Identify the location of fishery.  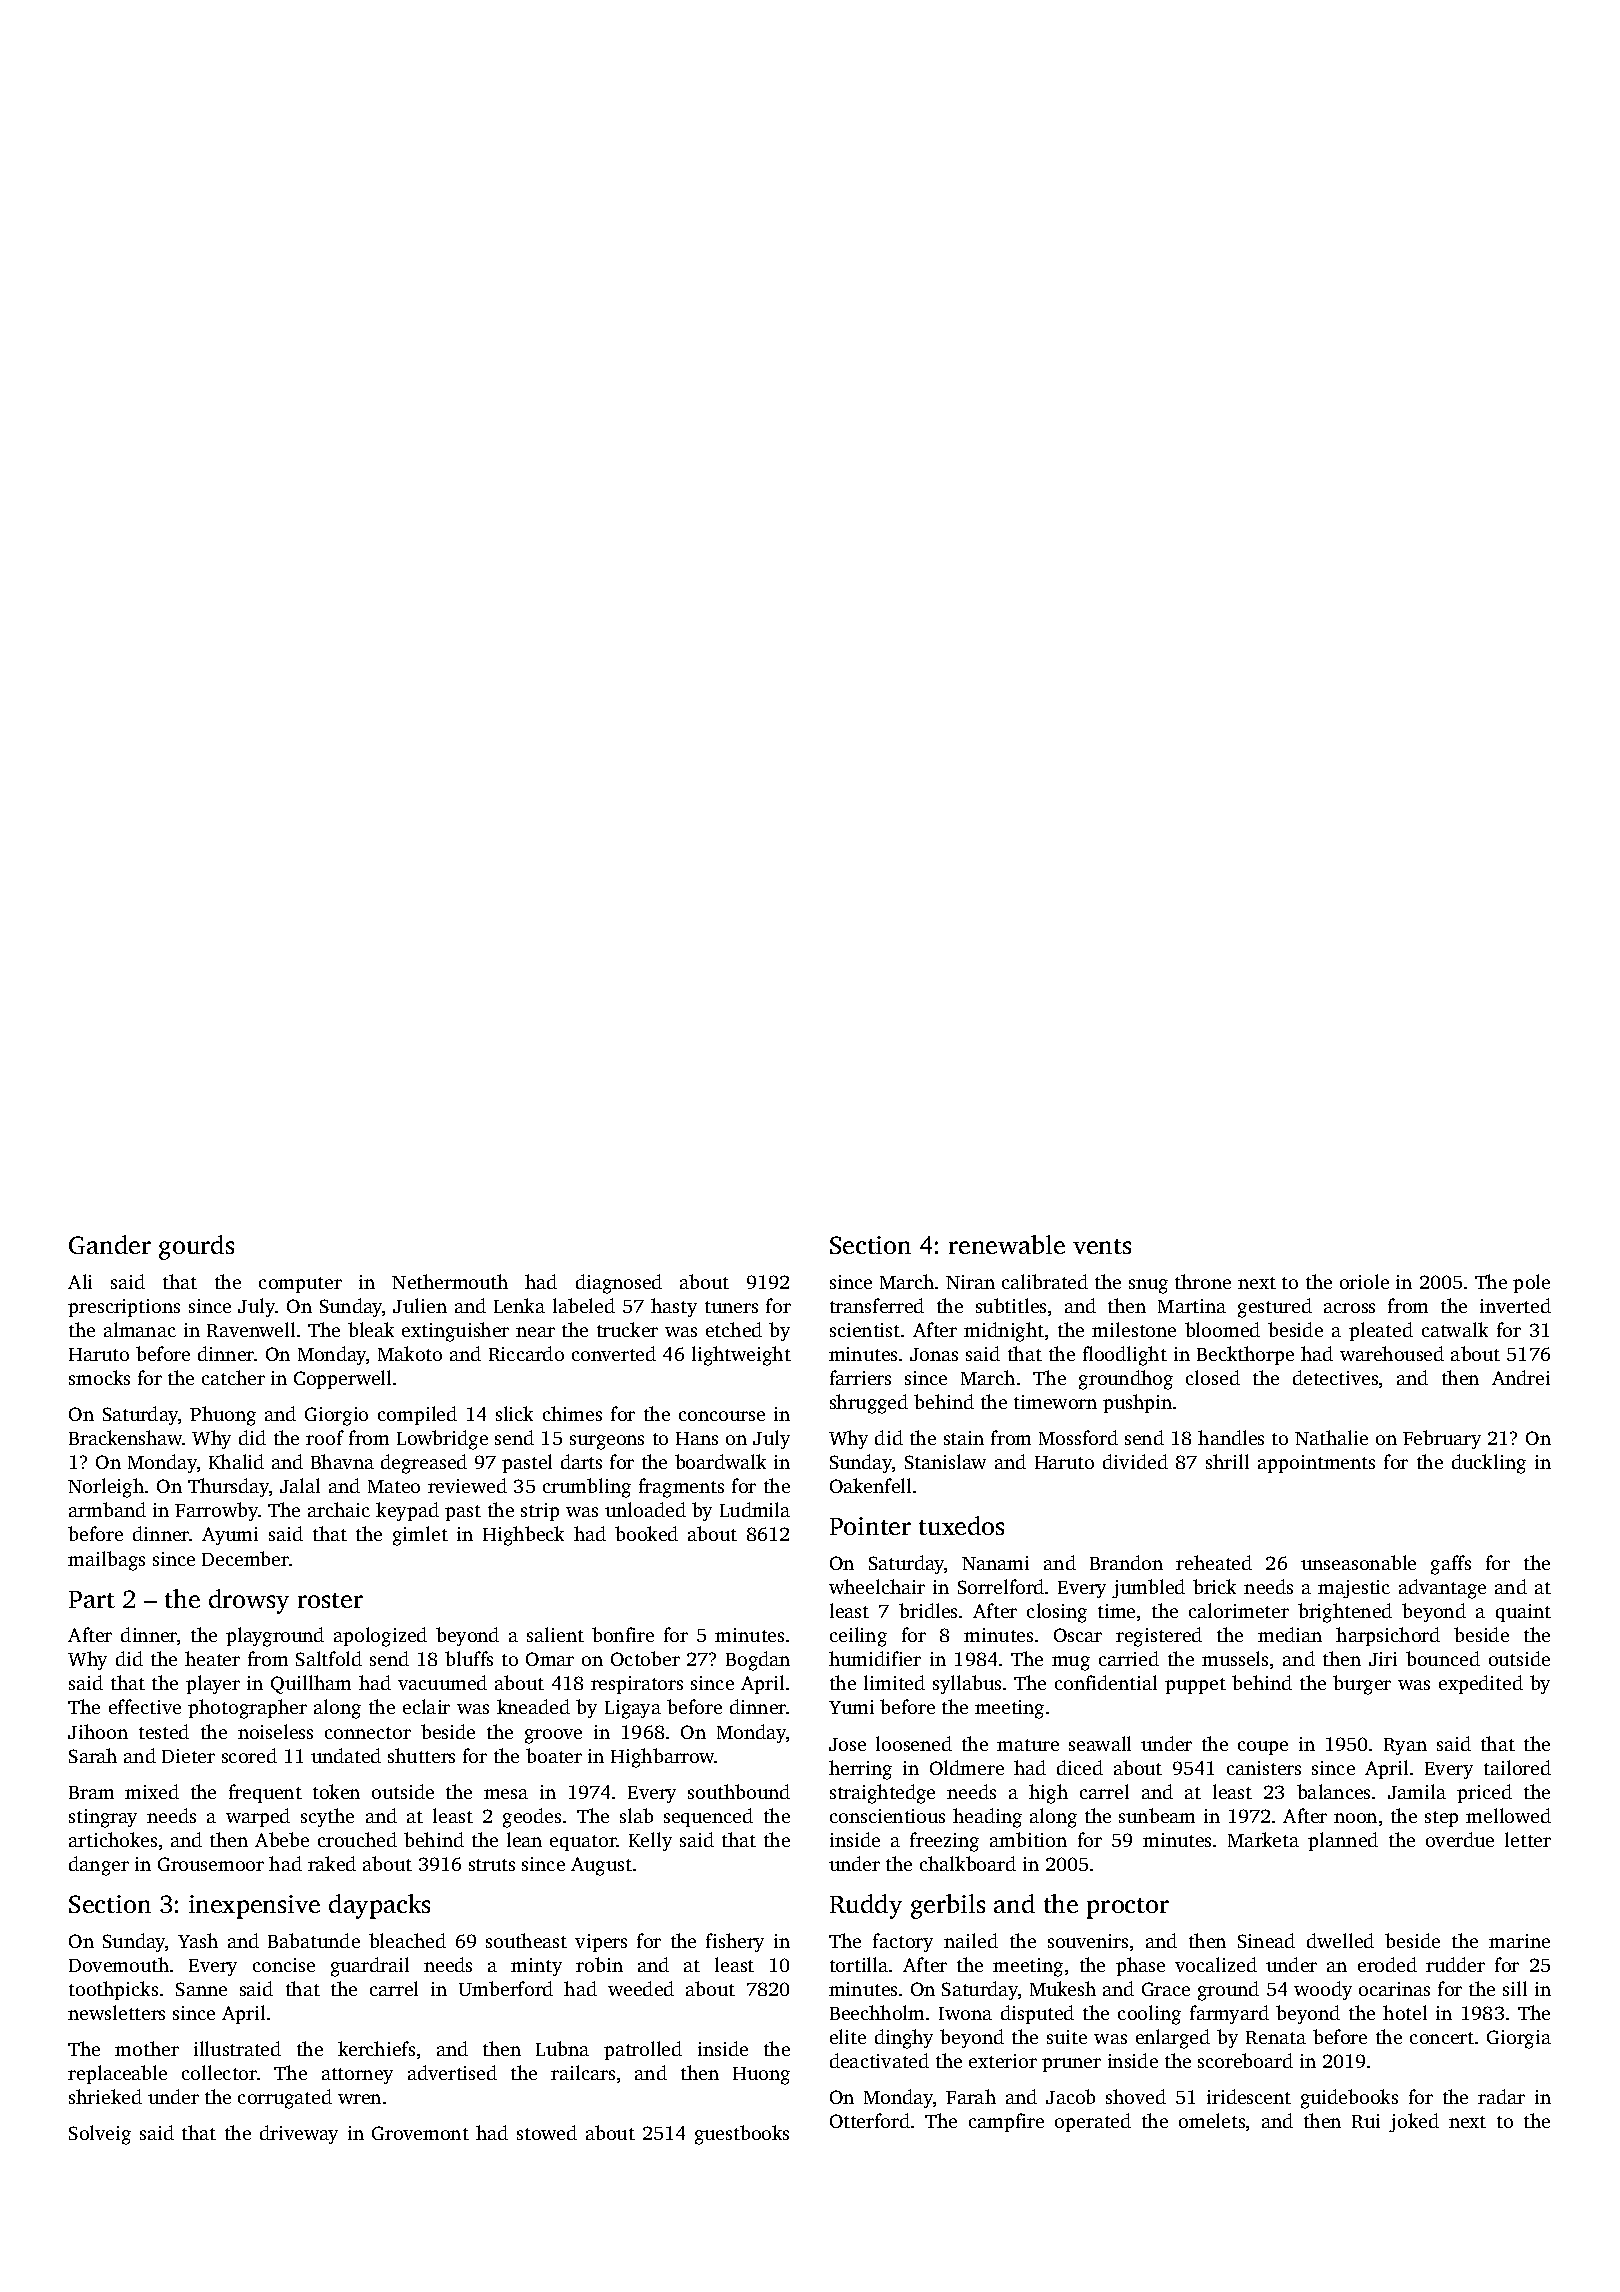
(735, 1942).
